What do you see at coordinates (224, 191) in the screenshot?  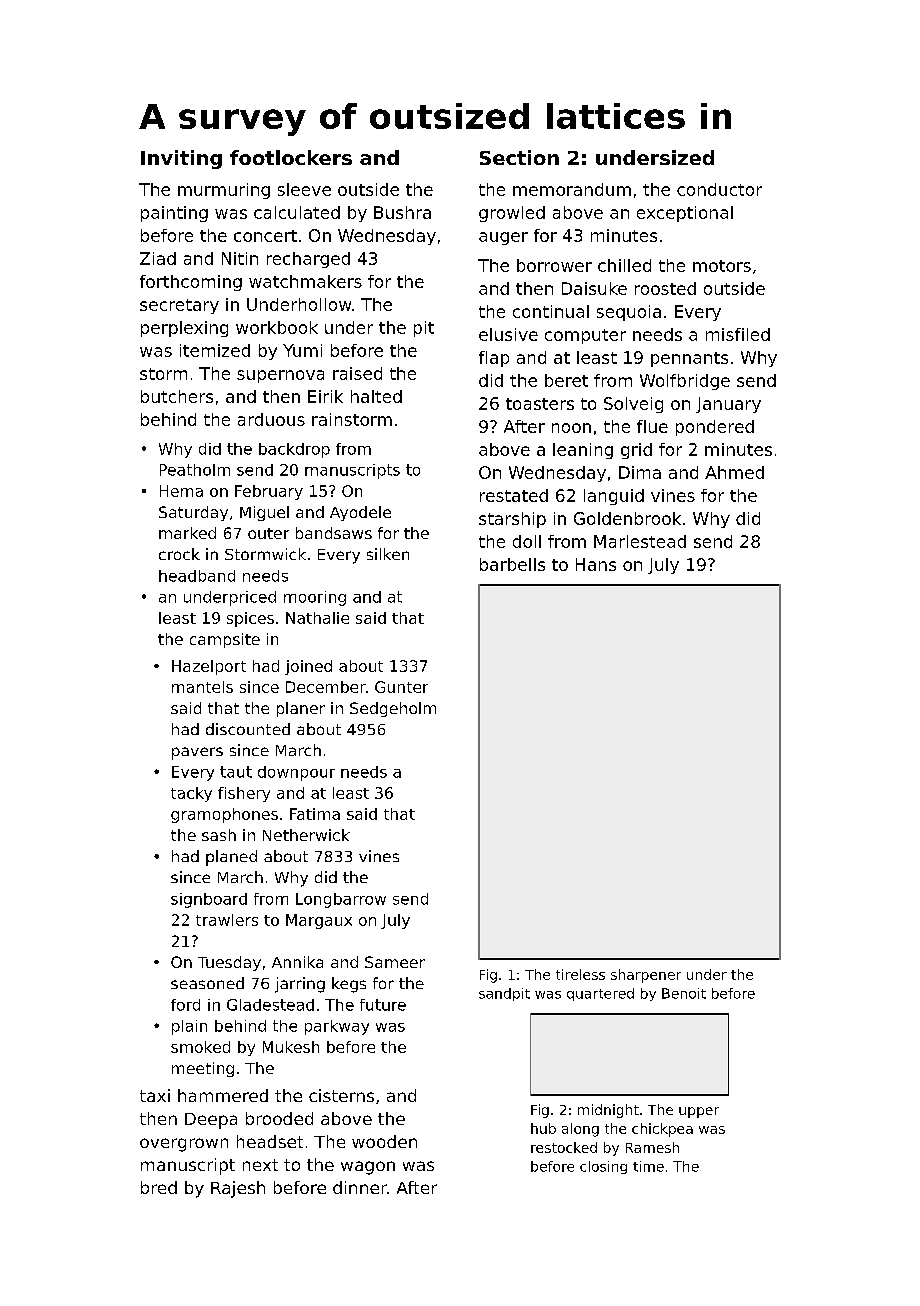 I see `murmuring` at bounding box center [224, 191].
